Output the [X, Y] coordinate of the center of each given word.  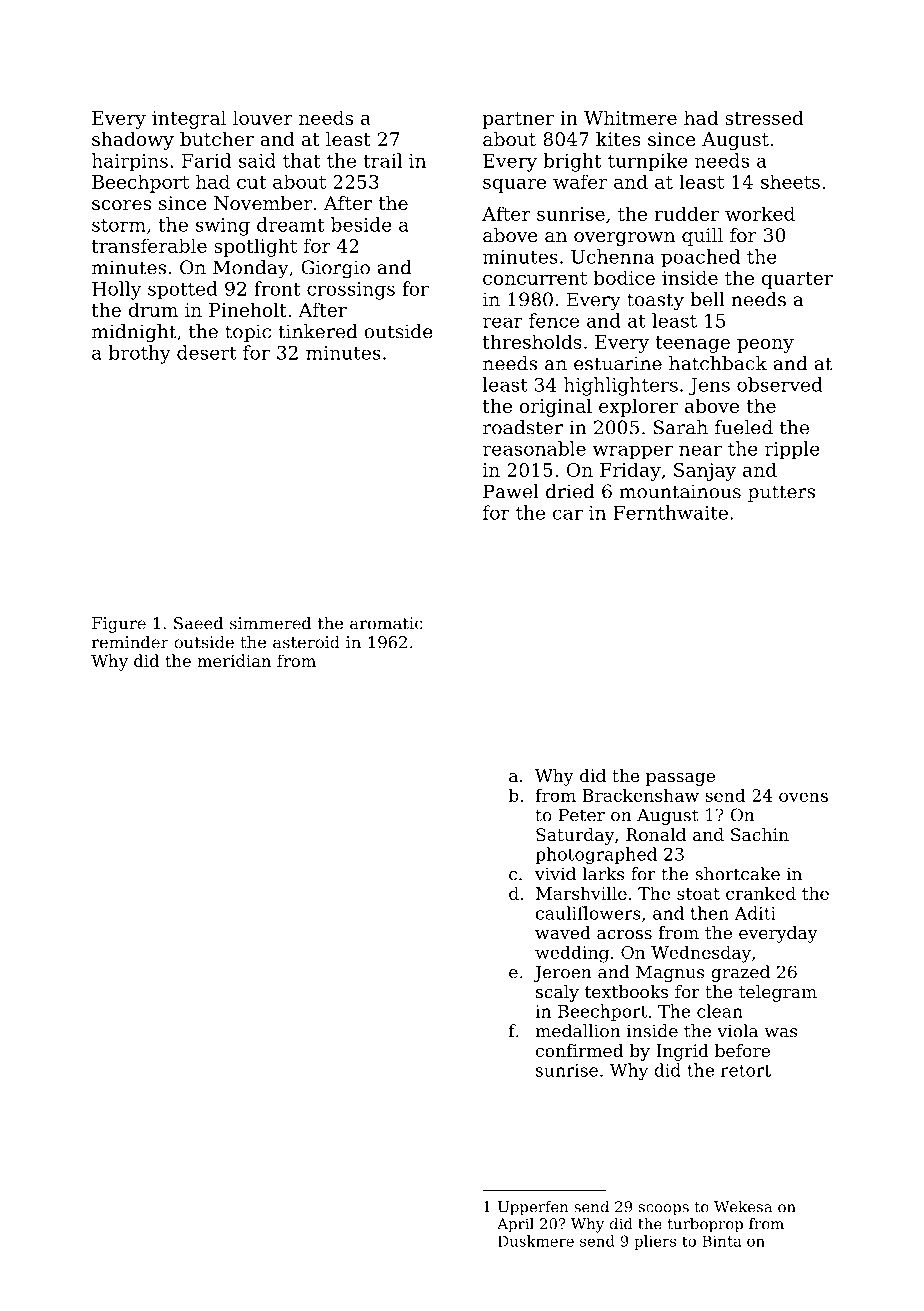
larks [603, 874]
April [515, 1225]
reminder [130, 642]
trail [382, 160]
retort [746, 1071]
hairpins [130, 162]
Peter [582, 815]
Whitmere [630, 117]
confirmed [579, 1050]
